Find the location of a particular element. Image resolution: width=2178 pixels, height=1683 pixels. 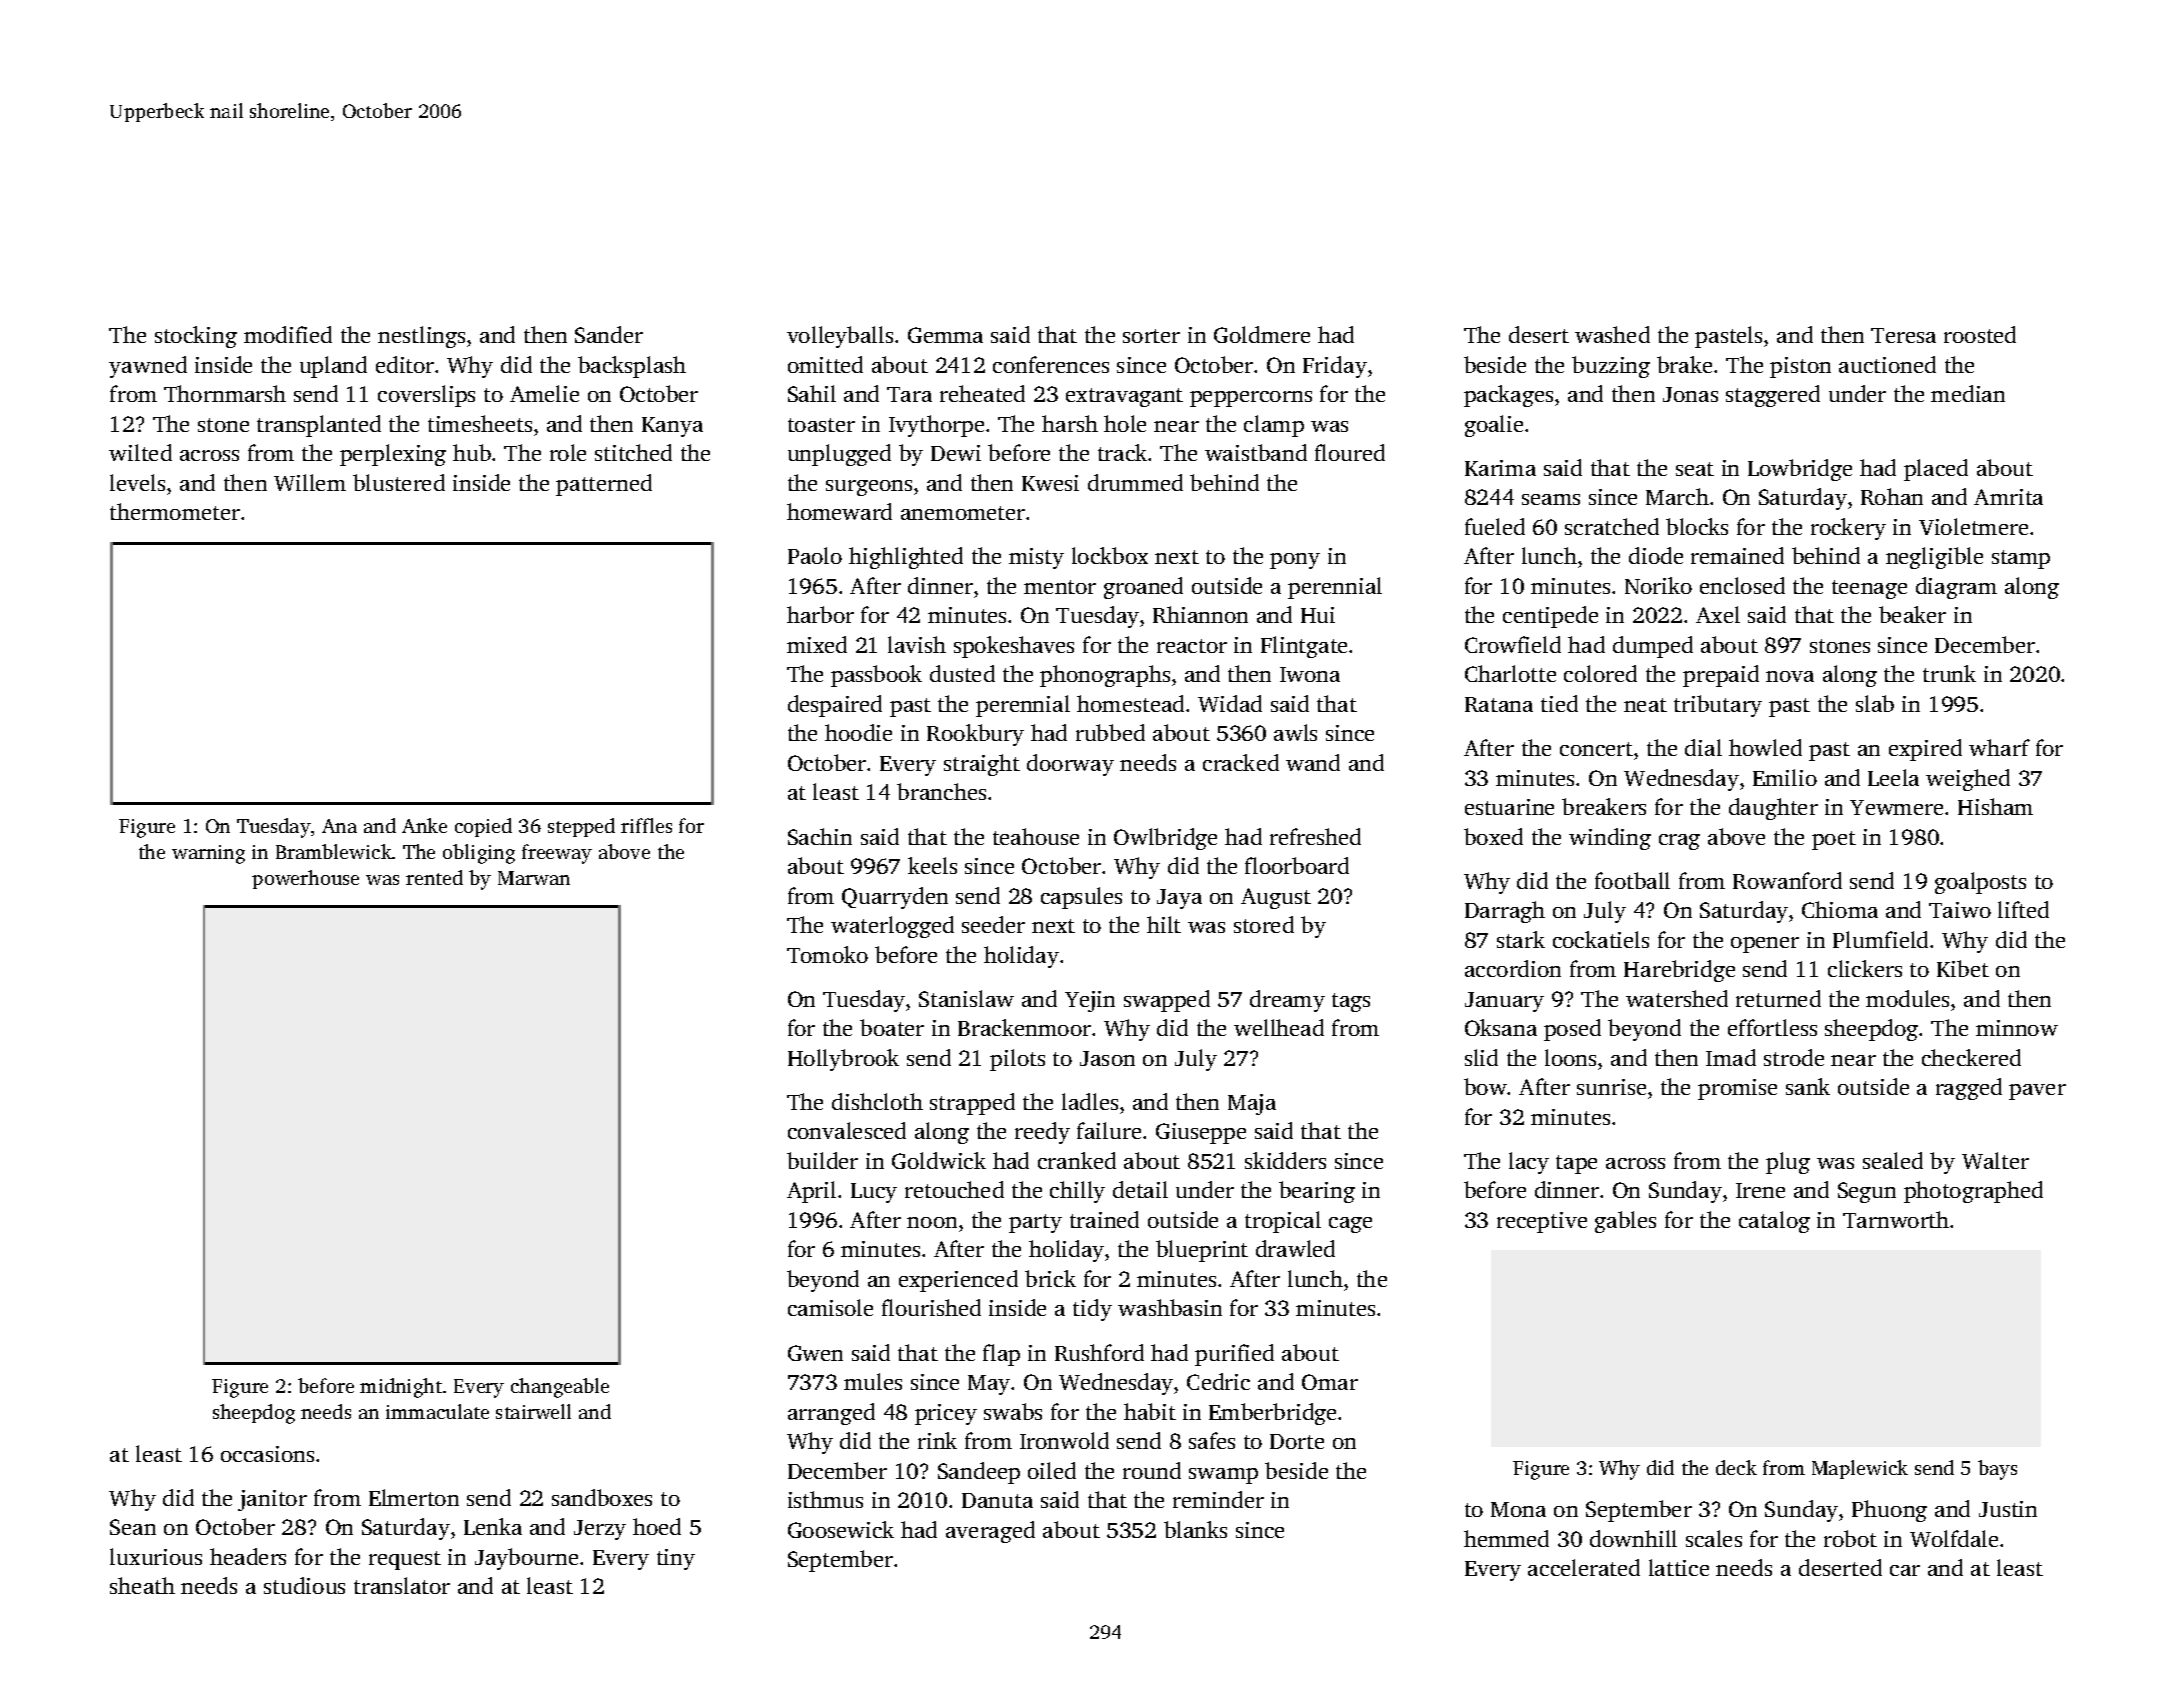

convalesced is located at coordinates (847, 1130).
